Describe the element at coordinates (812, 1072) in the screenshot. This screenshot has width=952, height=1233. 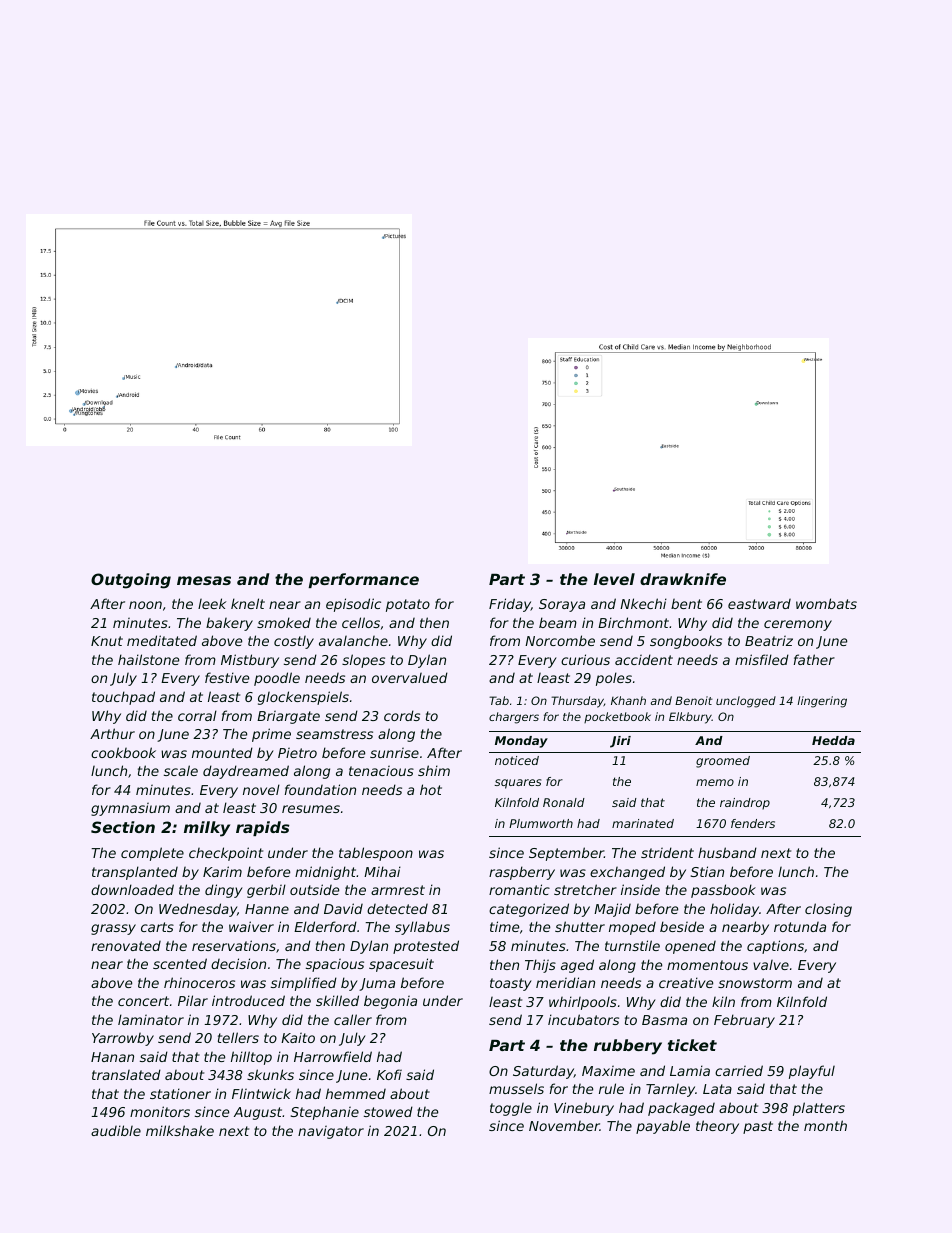
I see `playful` at that location.
